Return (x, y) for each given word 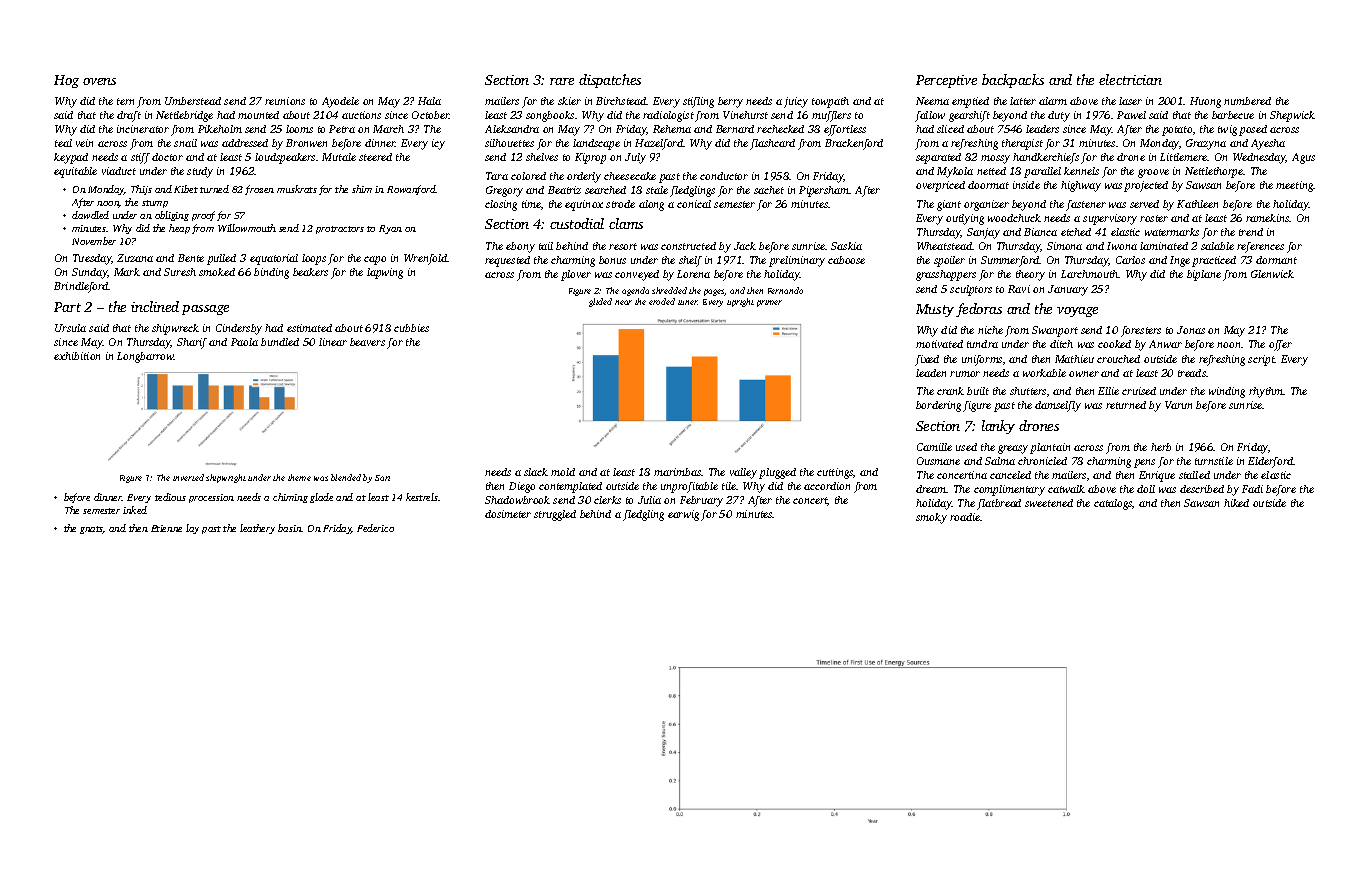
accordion (827, 486)
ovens (99, 81)
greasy (1013, 449)
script (1261, 360)
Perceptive (946, 81)
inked (135, 510)
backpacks (1013, 81)
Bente (191, 258)
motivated (939, 344)
